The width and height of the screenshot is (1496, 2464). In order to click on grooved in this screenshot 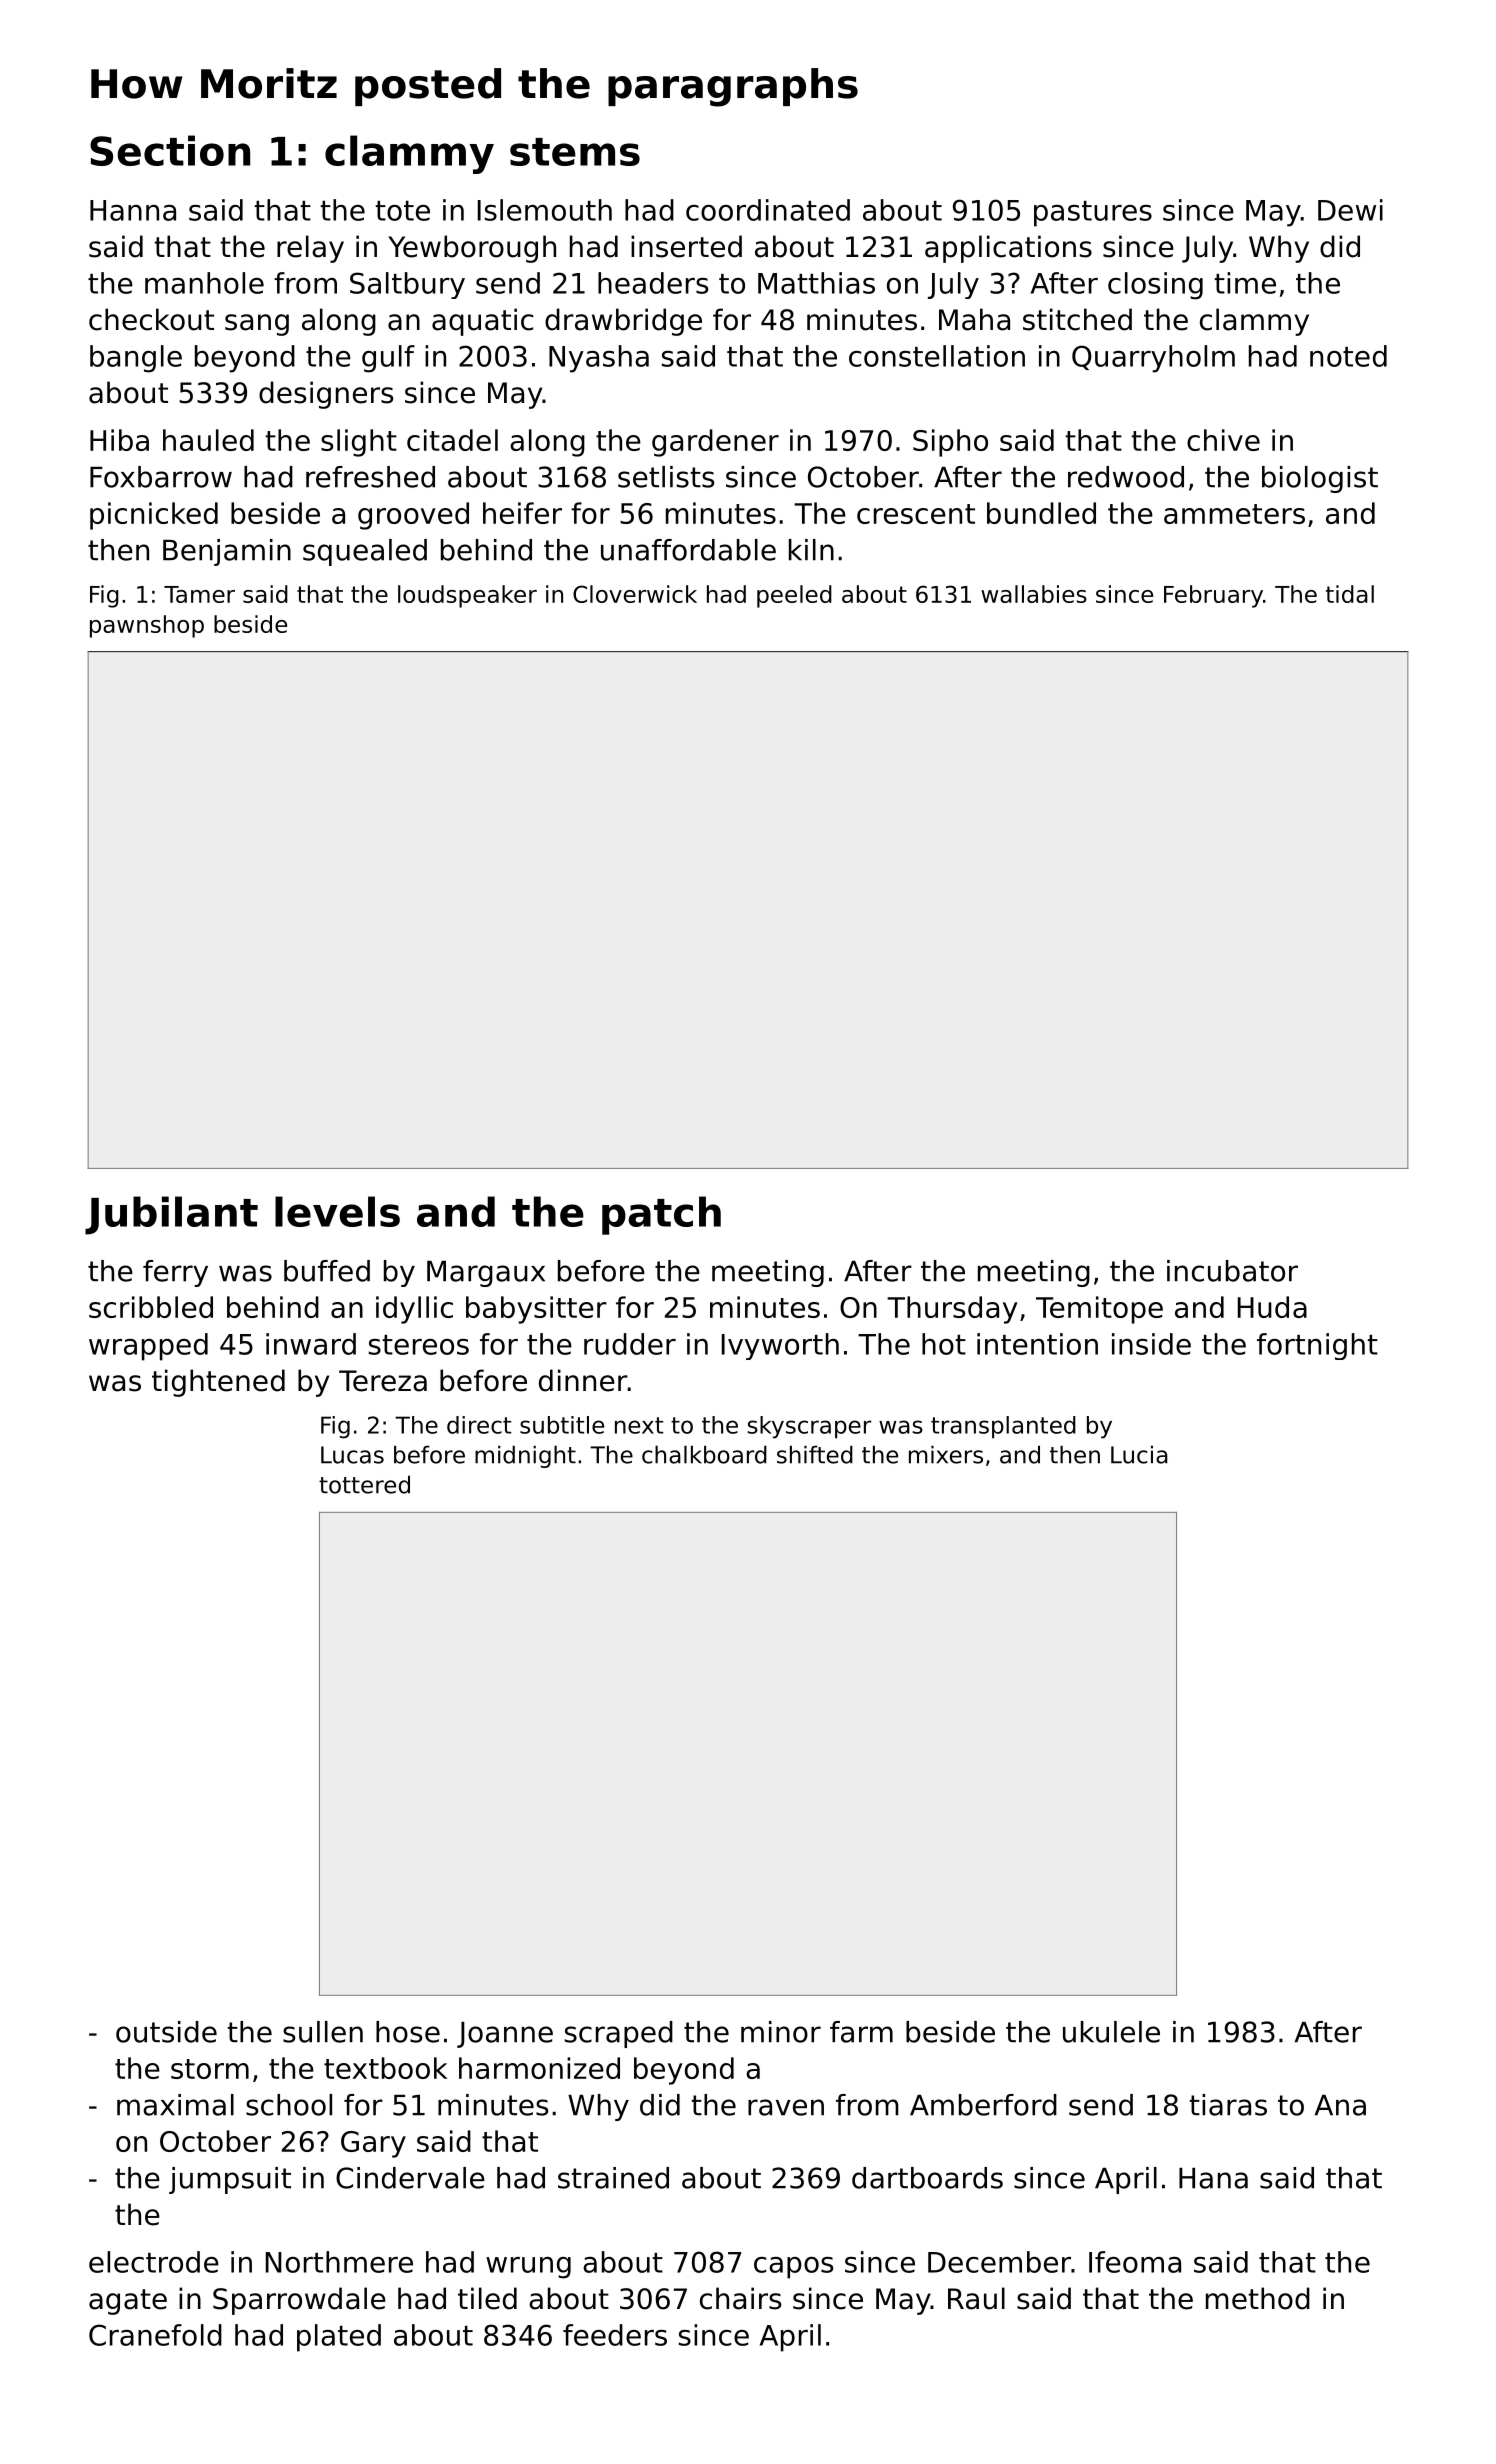, I will do `click(413, 516)`.
